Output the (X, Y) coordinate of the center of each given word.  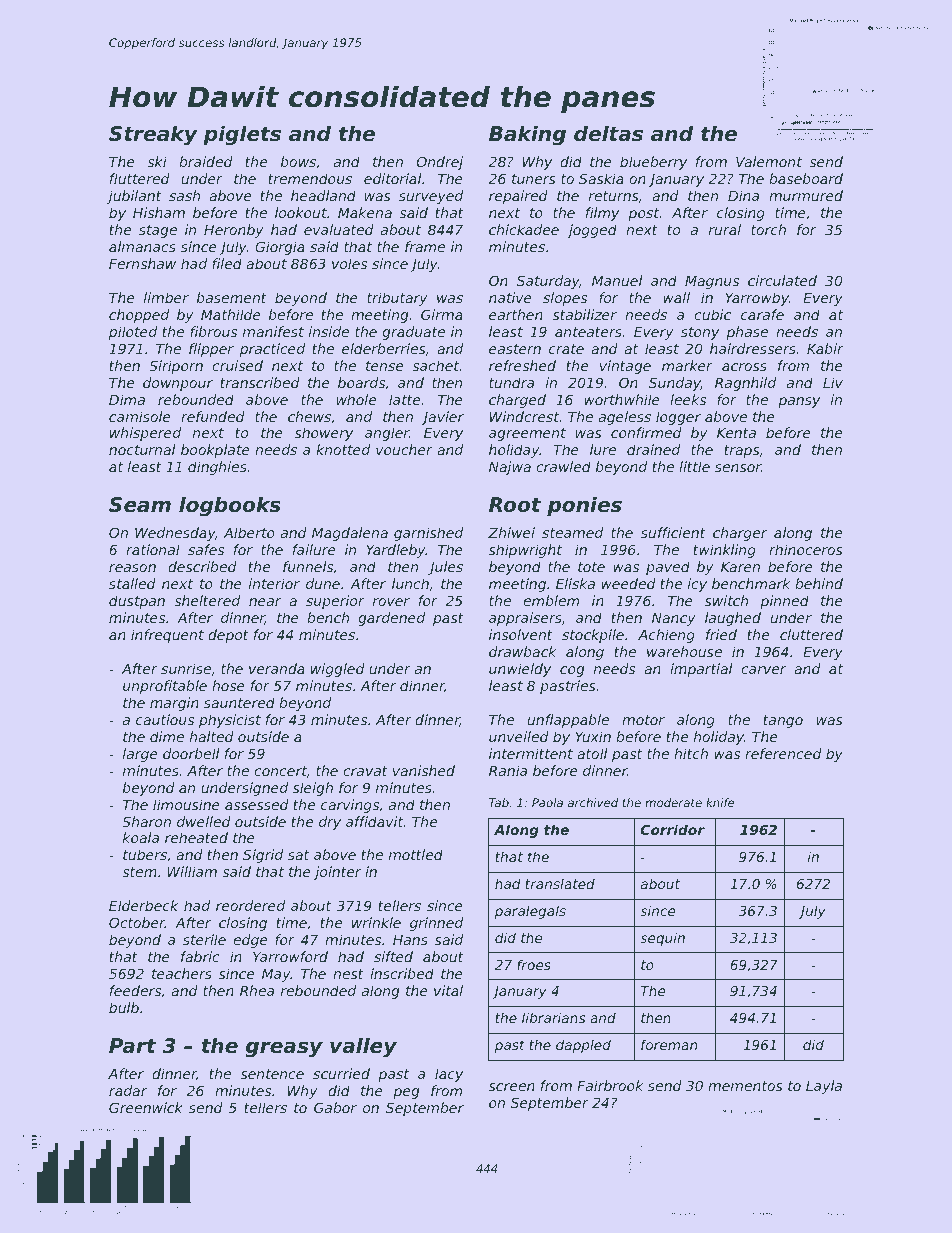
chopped (139, 316)
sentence (272, 1074)
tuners (534, 179)
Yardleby (396, 551)
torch (768, 229)
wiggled (338, 670)
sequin (662, 939)
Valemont (769, 161)
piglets (242, 135)
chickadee (524, 229)
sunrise (186, 668)
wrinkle (376, 922)
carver (763, 670)
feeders (135, 990)
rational (153, 549)
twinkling (725, 551)
